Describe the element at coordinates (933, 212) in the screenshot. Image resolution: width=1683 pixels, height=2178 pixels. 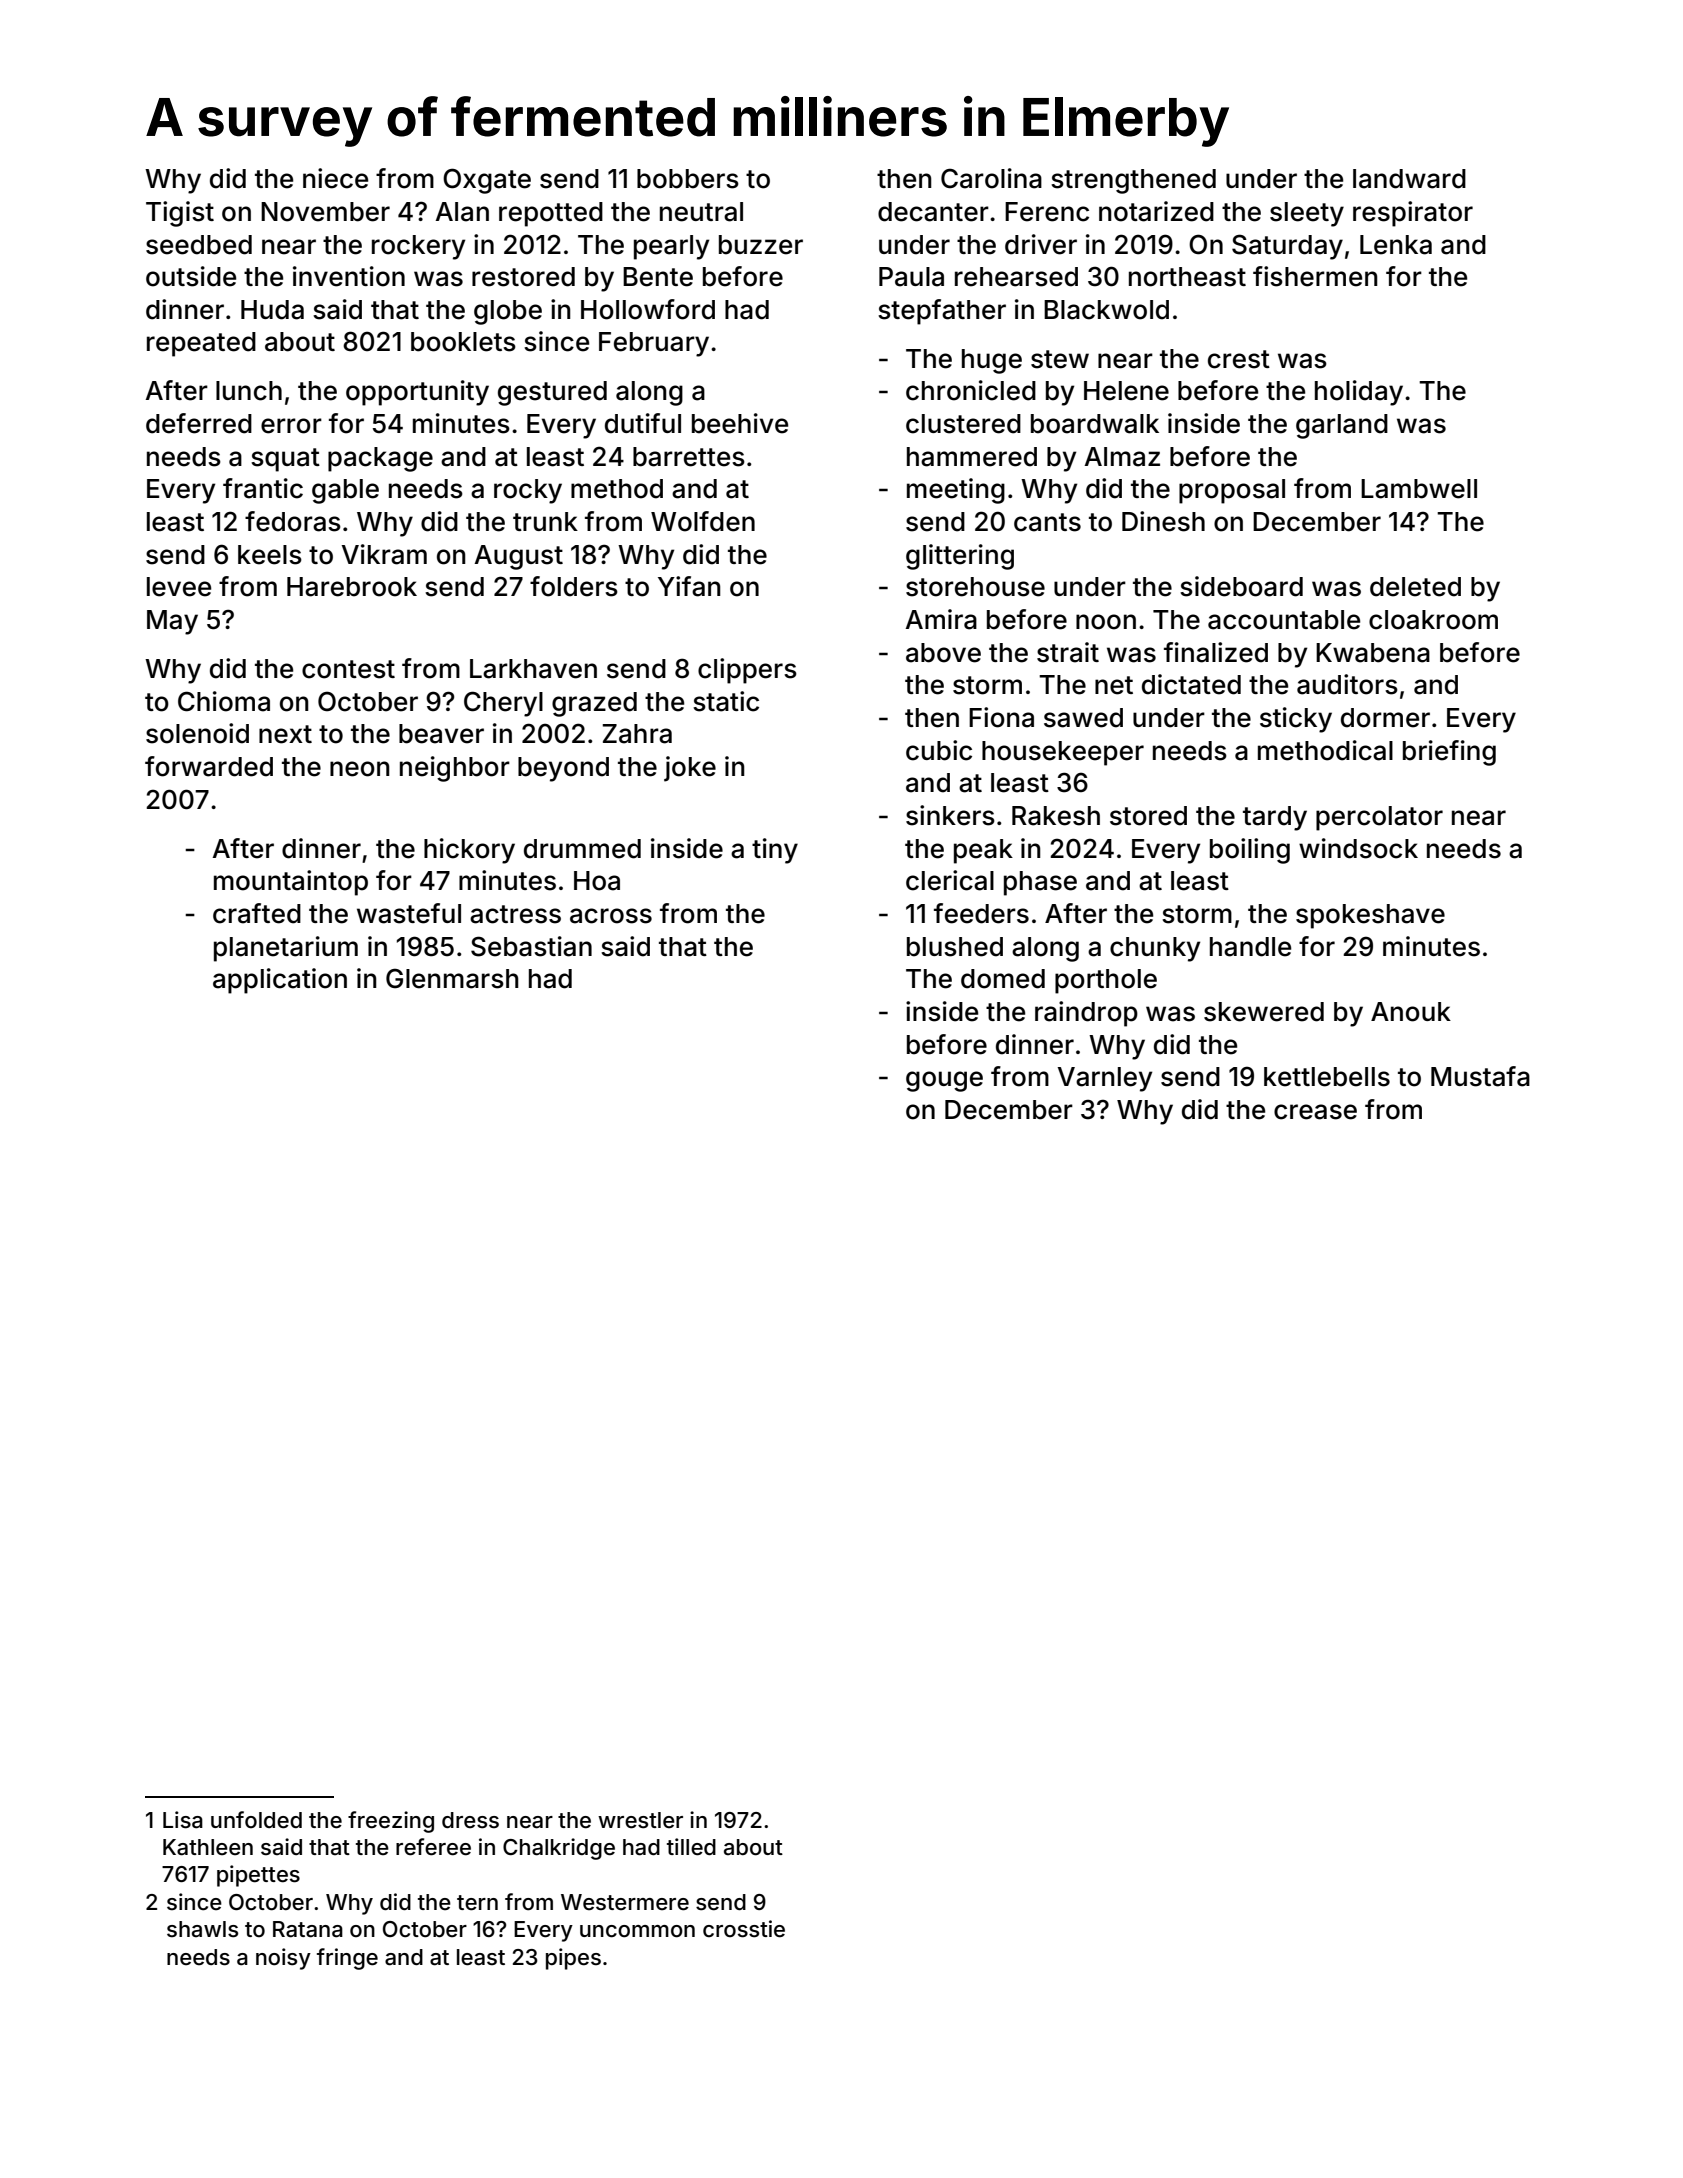
I see `decanter` at that location.
